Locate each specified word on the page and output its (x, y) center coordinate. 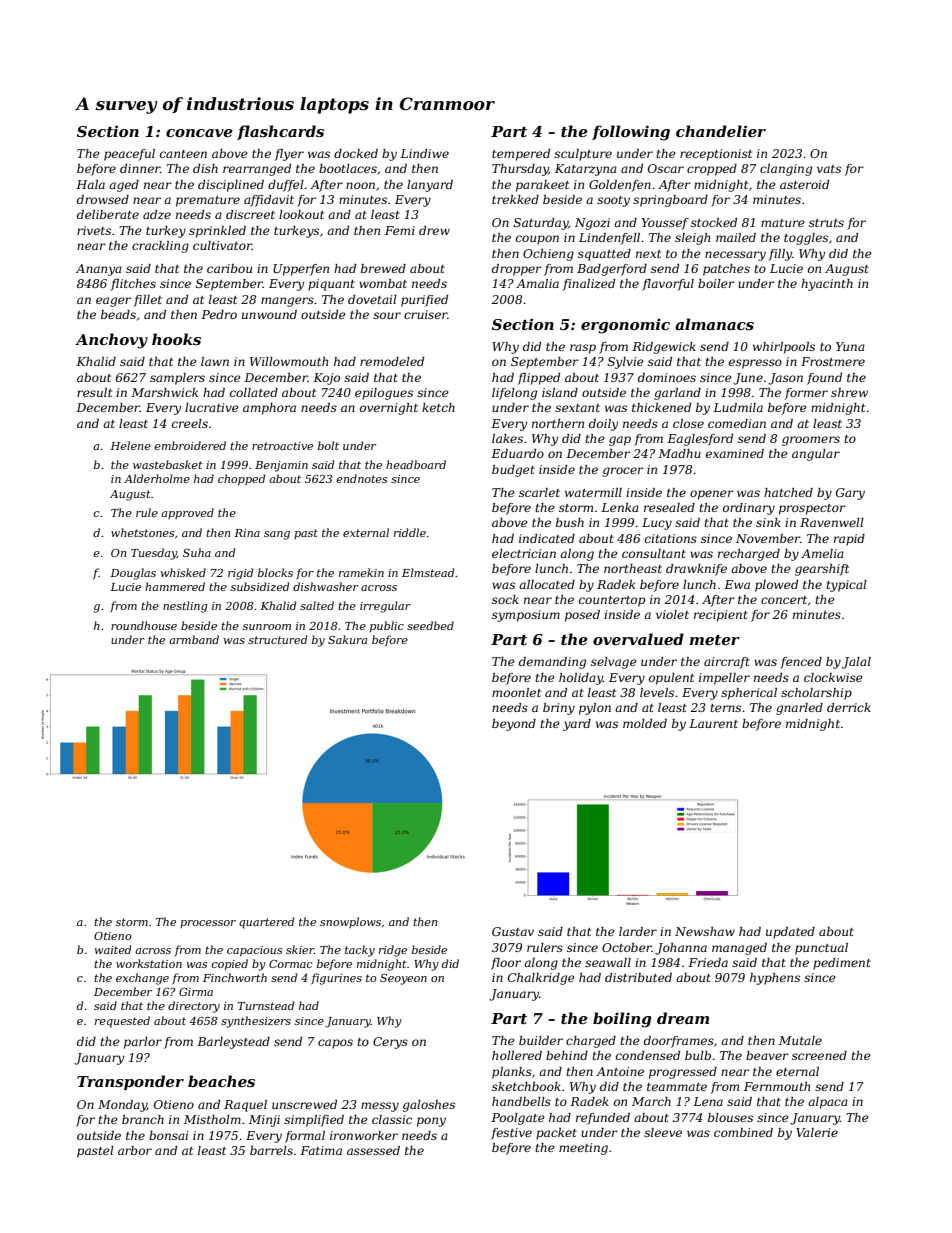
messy (380, 1107)
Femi (400, 230)
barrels (271, 1150)
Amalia (537, 283)
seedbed (430, 625)
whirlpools (784, 348)
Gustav (513, 931)
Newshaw (705, 931)
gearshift (822, 570)
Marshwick (164, 392)
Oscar (666, 168)
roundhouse (144, 625)
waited (113, 949)
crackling (160, 247)
